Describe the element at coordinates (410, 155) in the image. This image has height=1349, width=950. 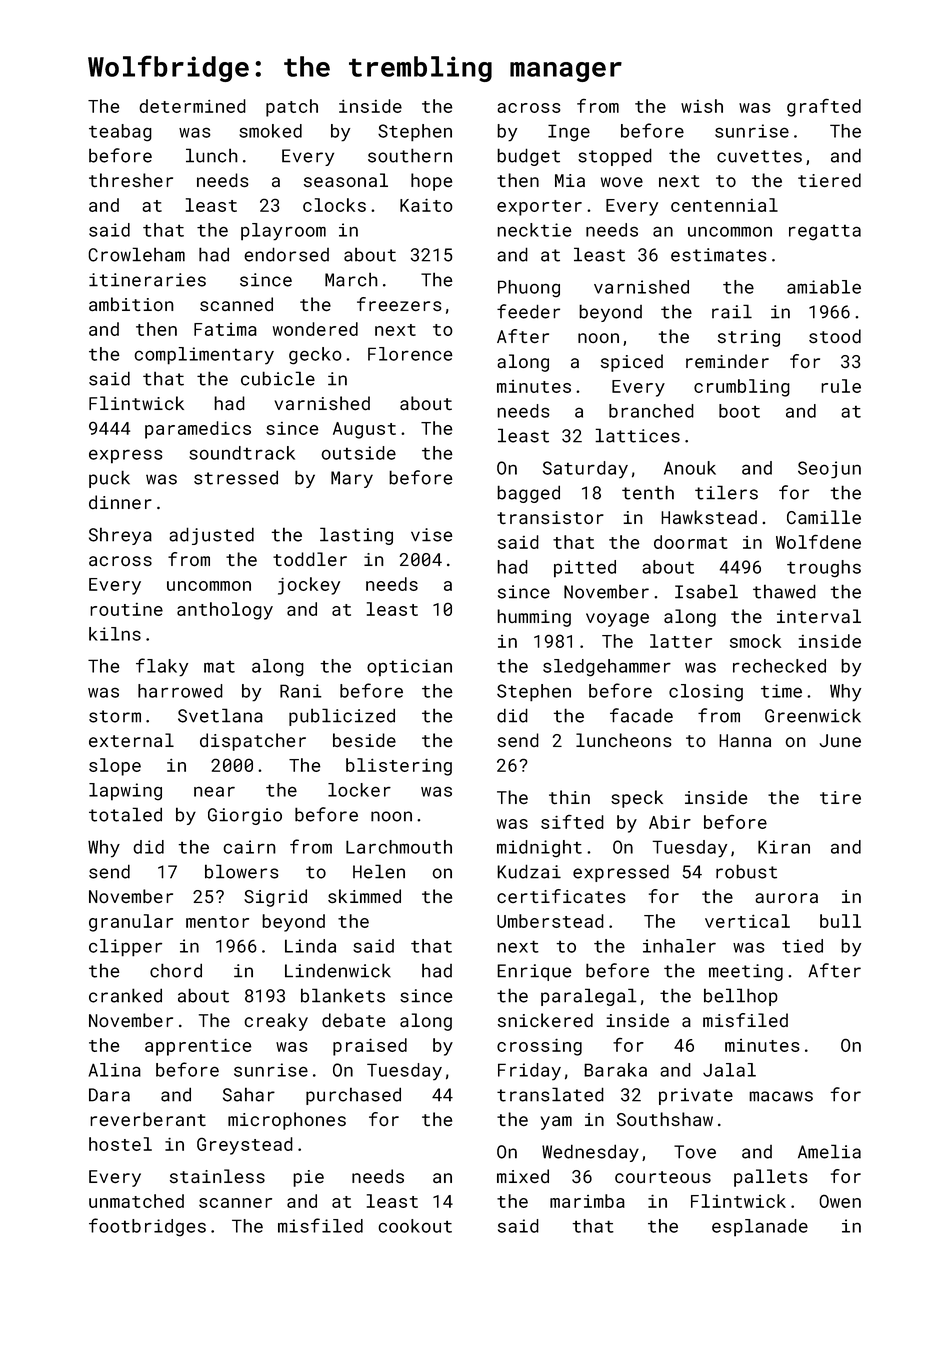
I see `southern` at that location.
